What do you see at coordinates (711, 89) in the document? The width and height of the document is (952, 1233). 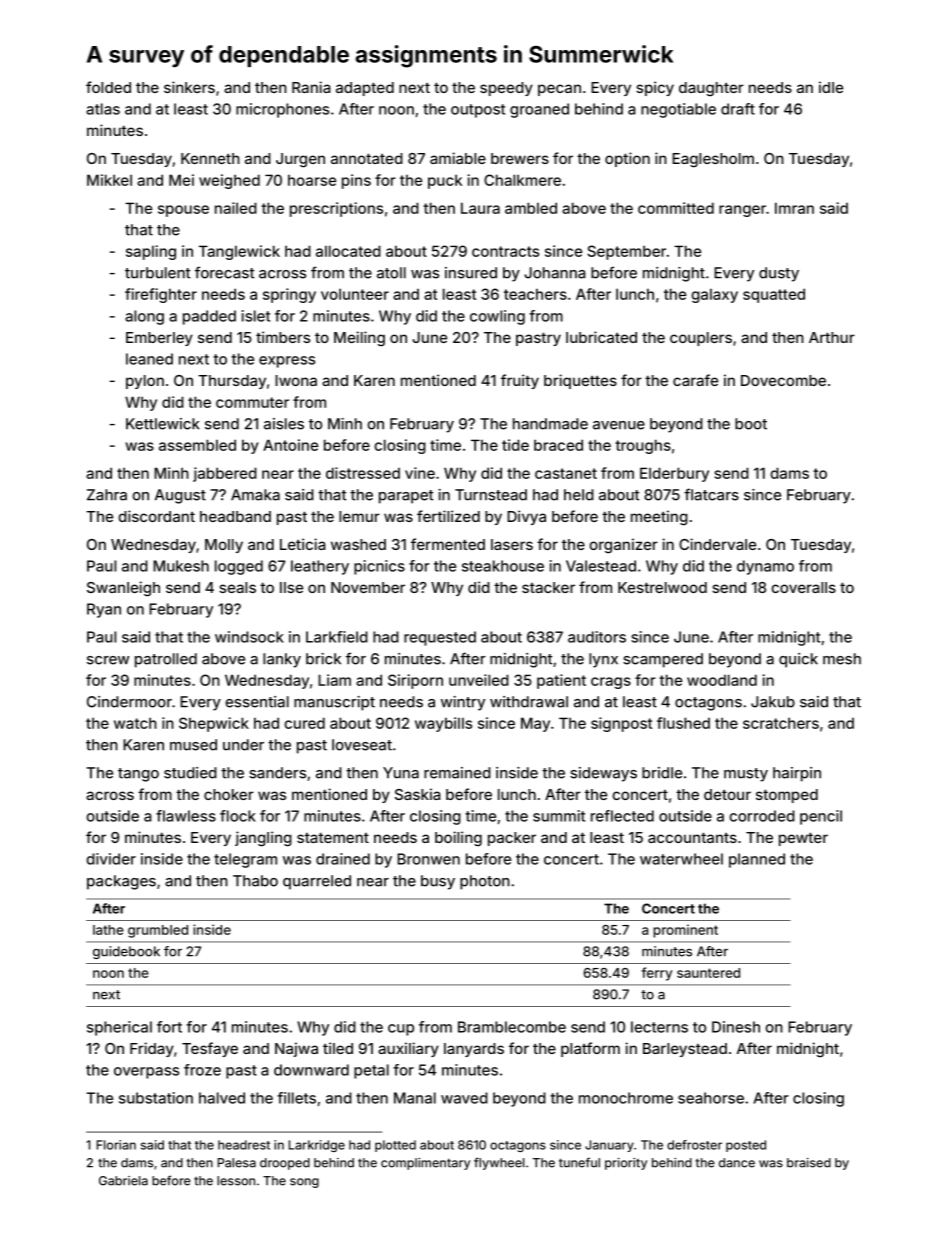 I see `daughter` at bounding box center [711, 89].
